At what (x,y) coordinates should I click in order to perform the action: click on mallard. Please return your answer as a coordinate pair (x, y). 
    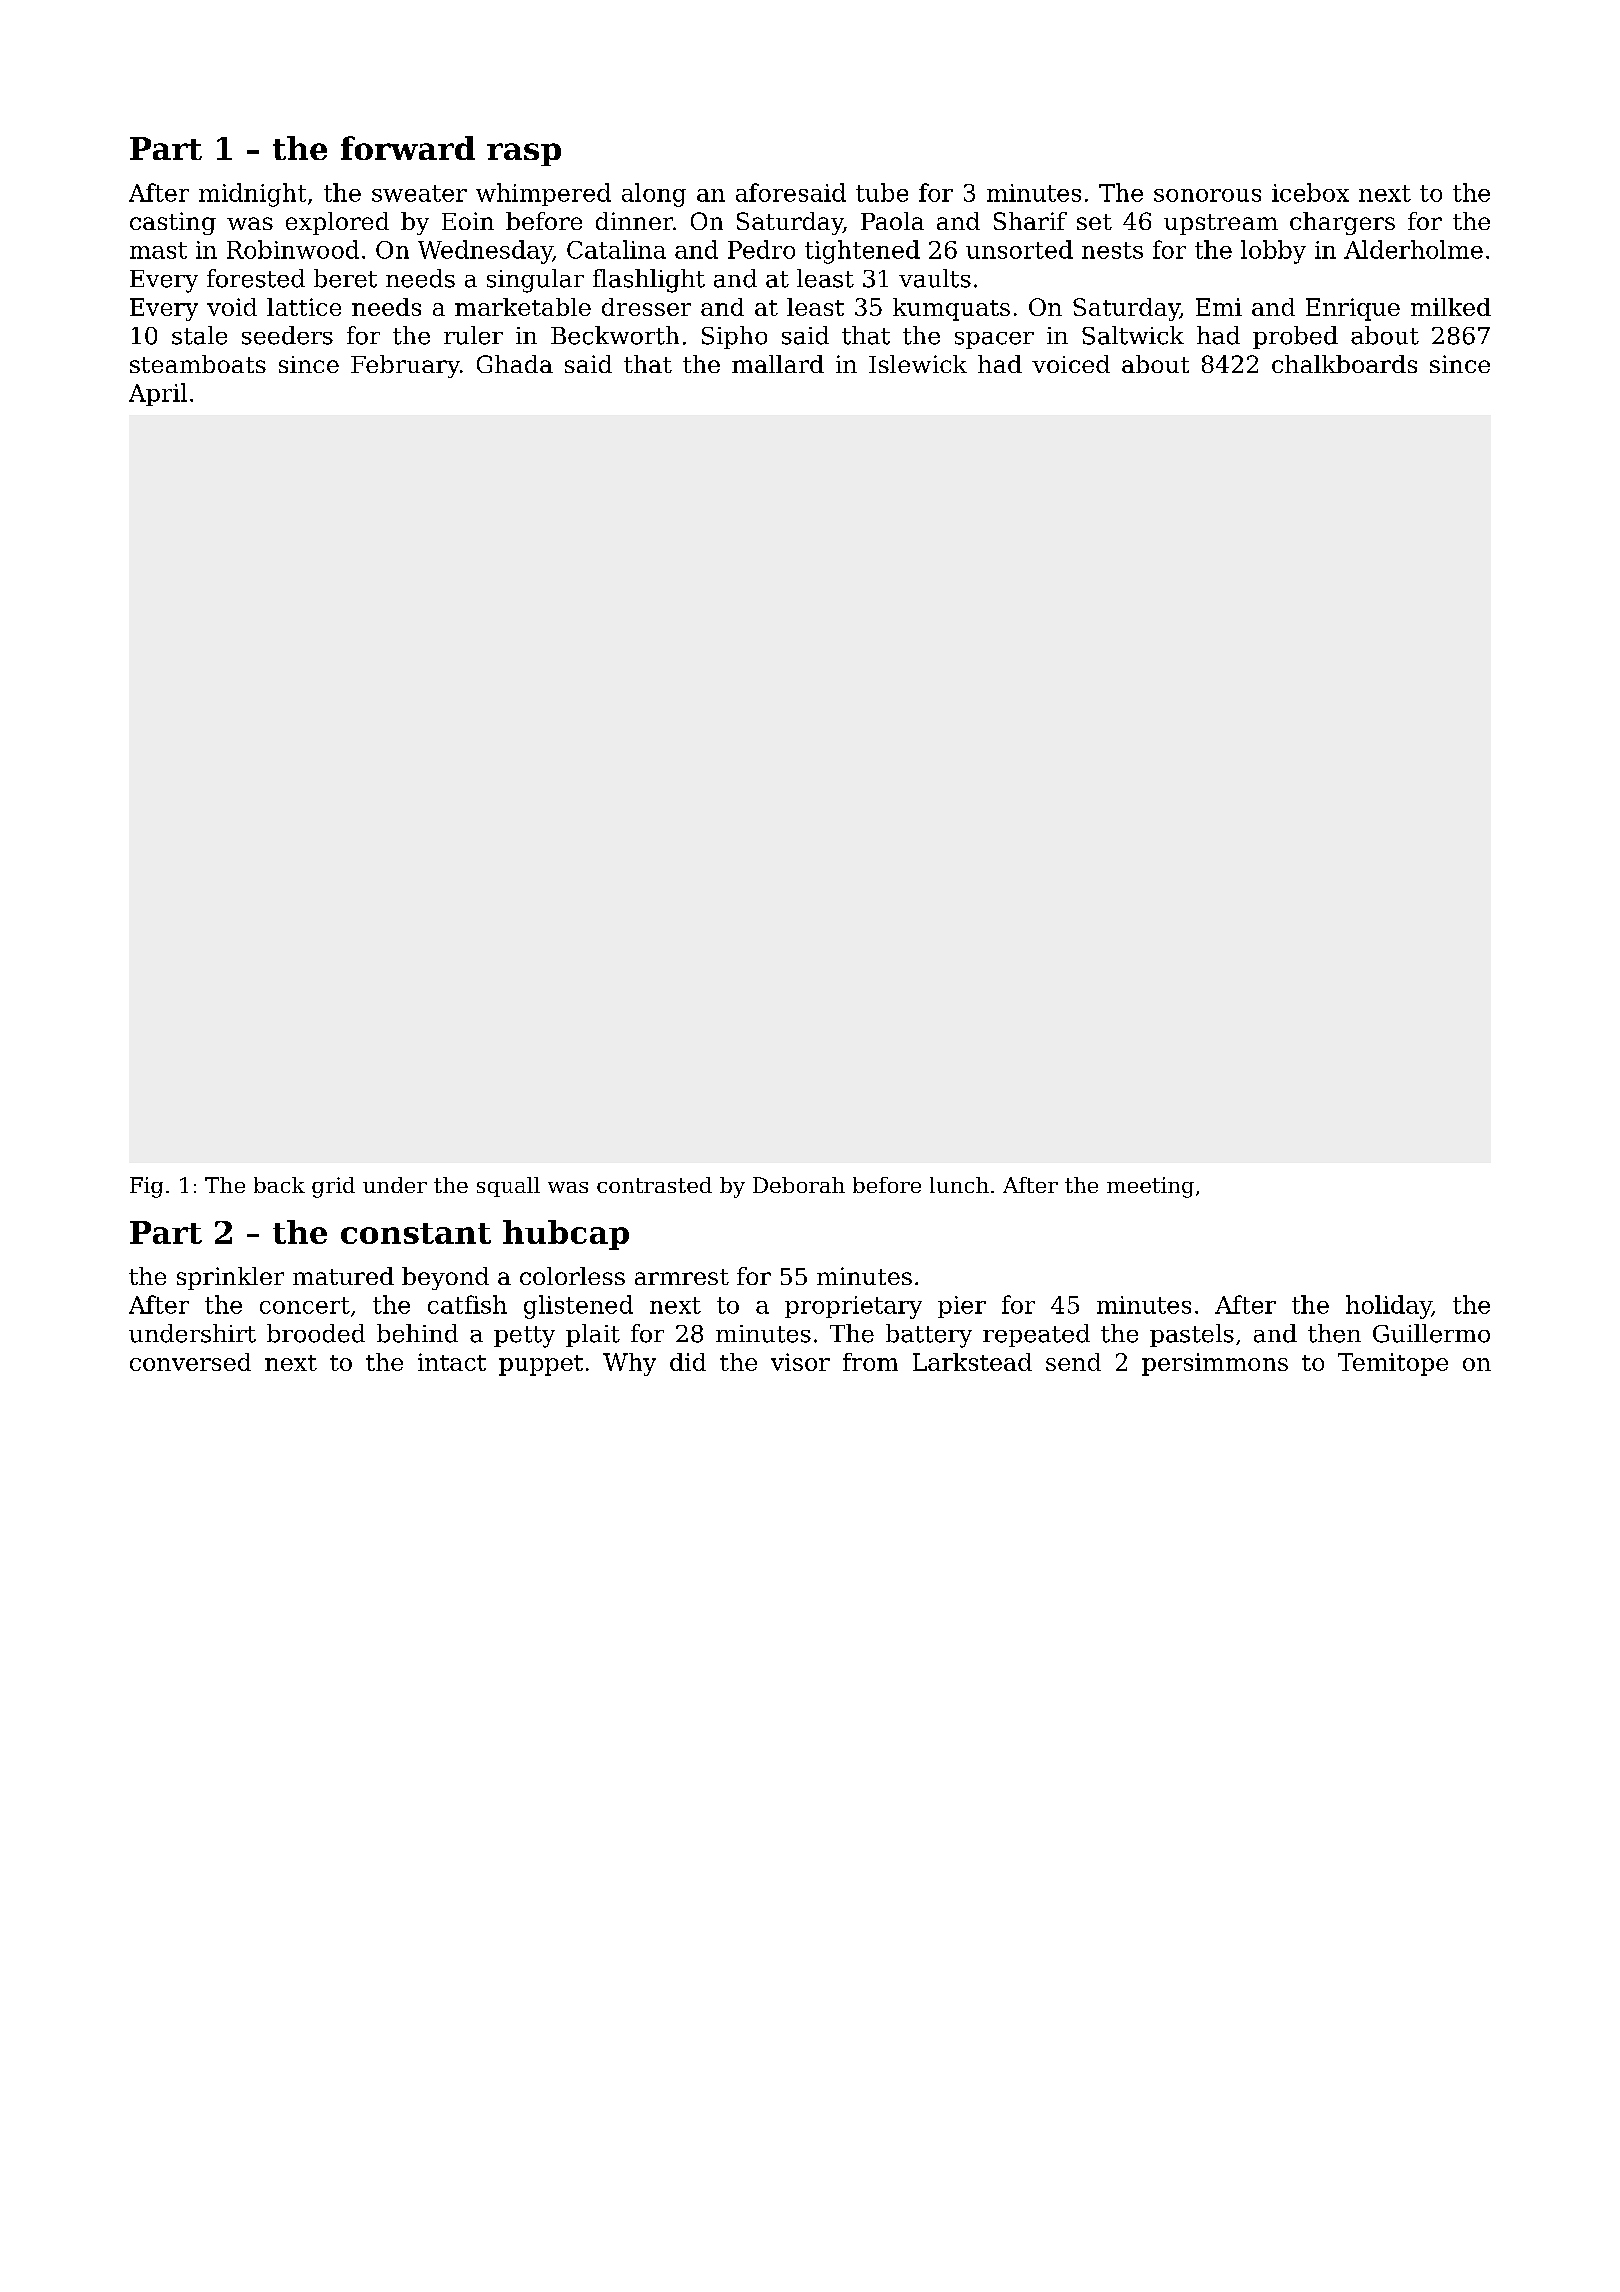
    Looking at the image, I should click on (778, 364).
